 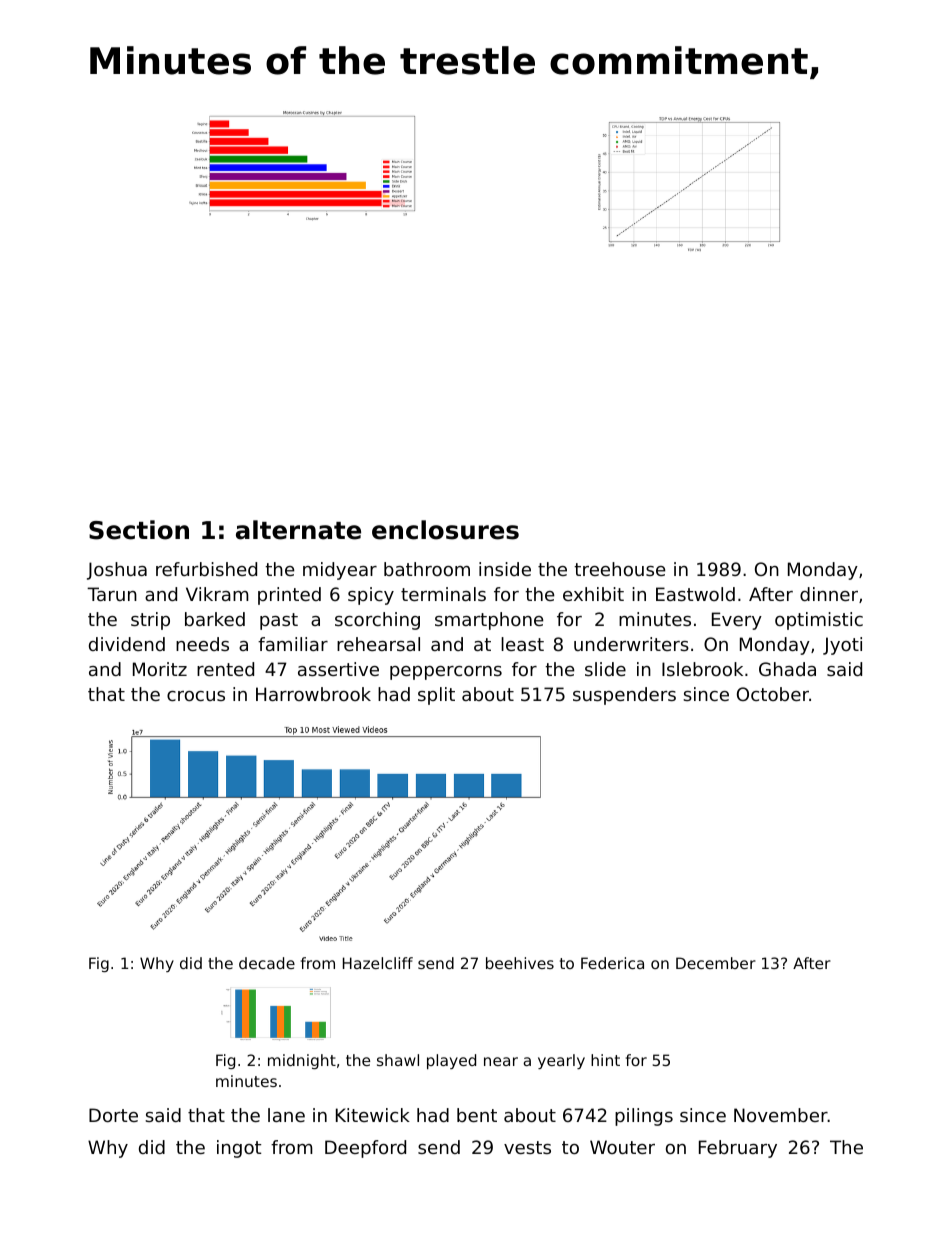 What do you see at coordinates (302, 1061) in the page?
I see `midnight` at bounding box center [302, 1061].
